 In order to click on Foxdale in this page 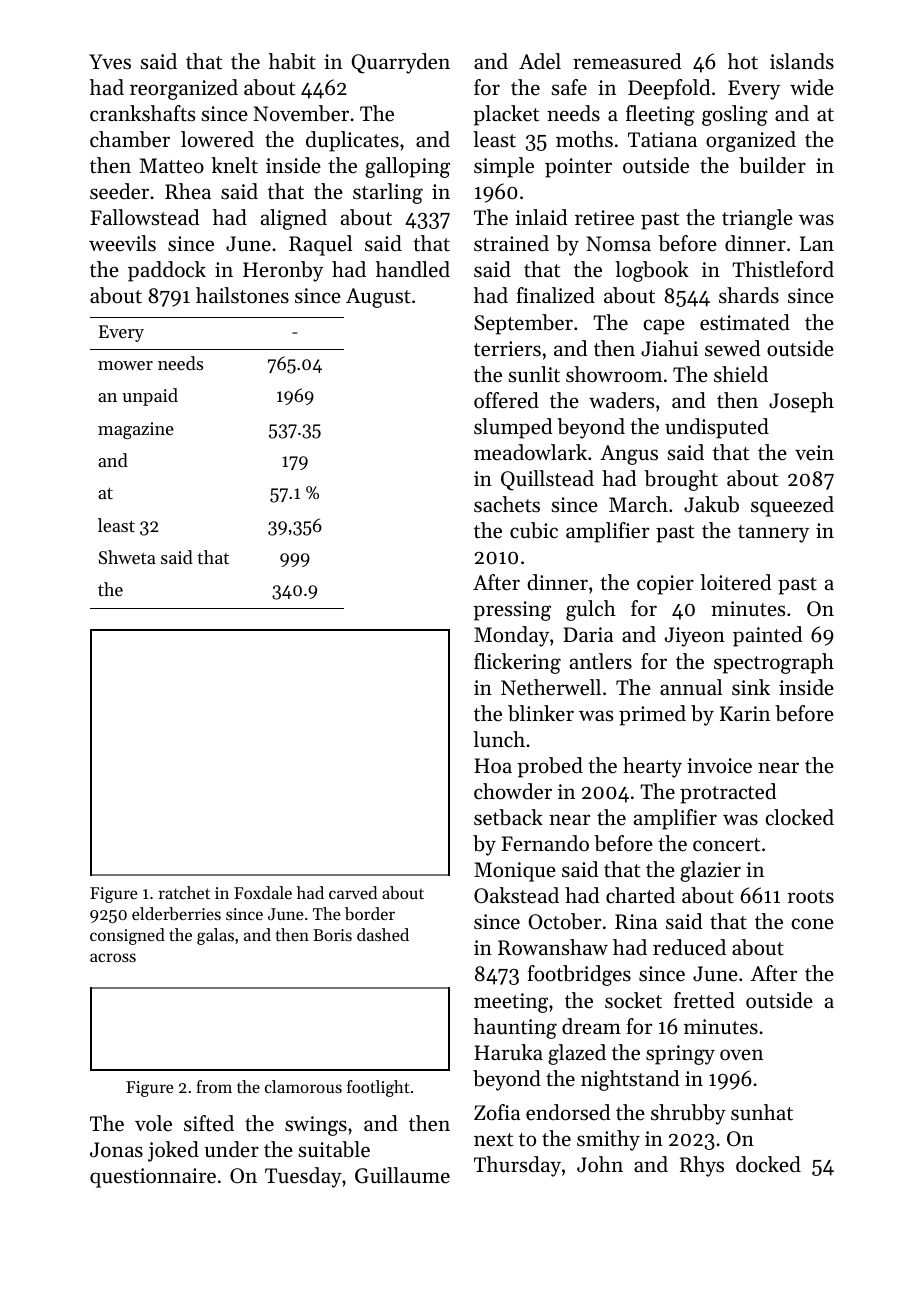, I will do `click(263, 892)`.
